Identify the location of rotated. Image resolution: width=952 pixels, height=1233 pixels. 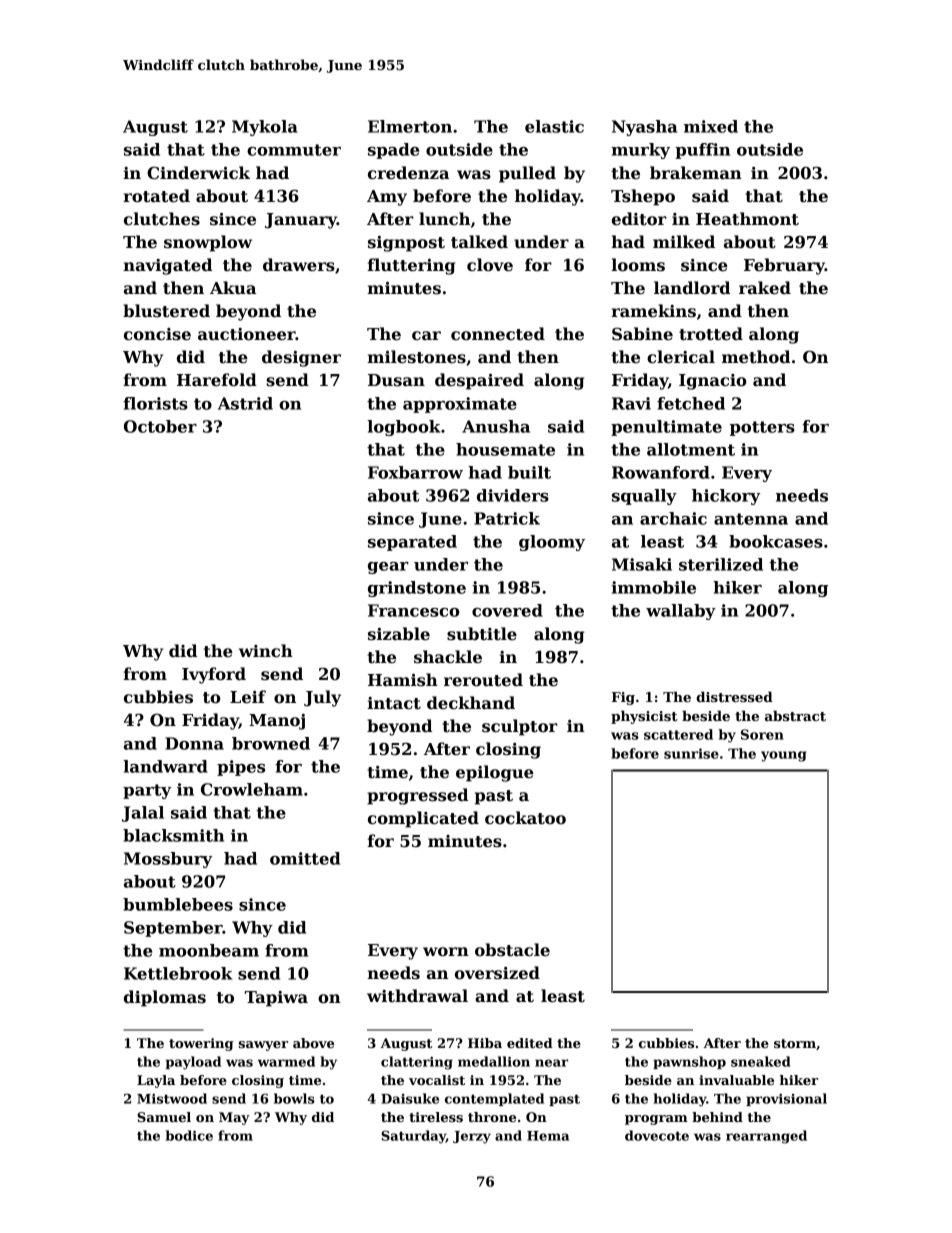
(156, 196).
